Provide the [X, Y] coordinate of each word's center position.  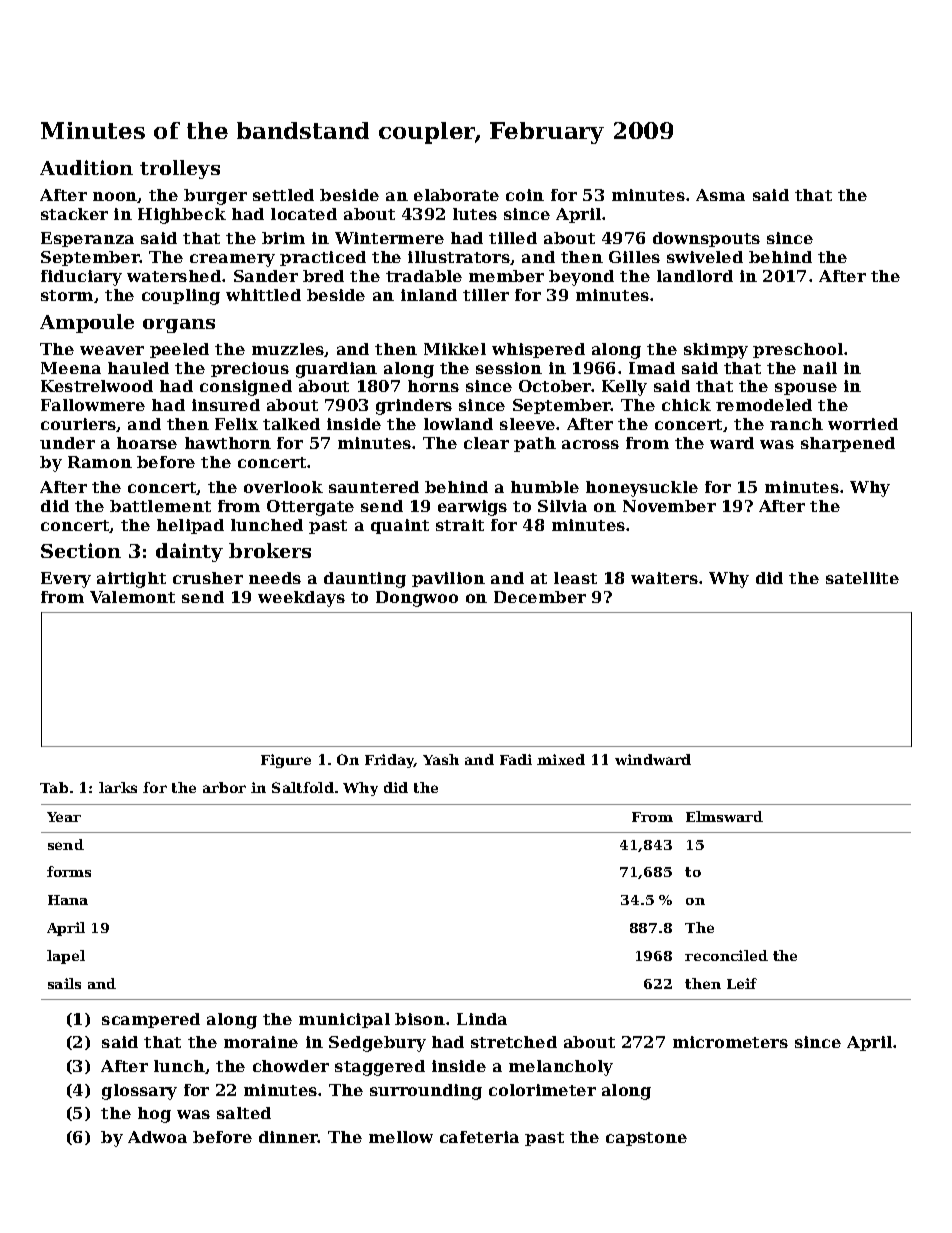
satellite [862, 578]
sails [64, 983]
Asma [720, 195]
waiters [664, 578]
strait [460, 525]
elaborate [456, 195]
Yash [441, 759]
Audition [86, 167]
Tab [54, 787]
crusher [208, 578]
